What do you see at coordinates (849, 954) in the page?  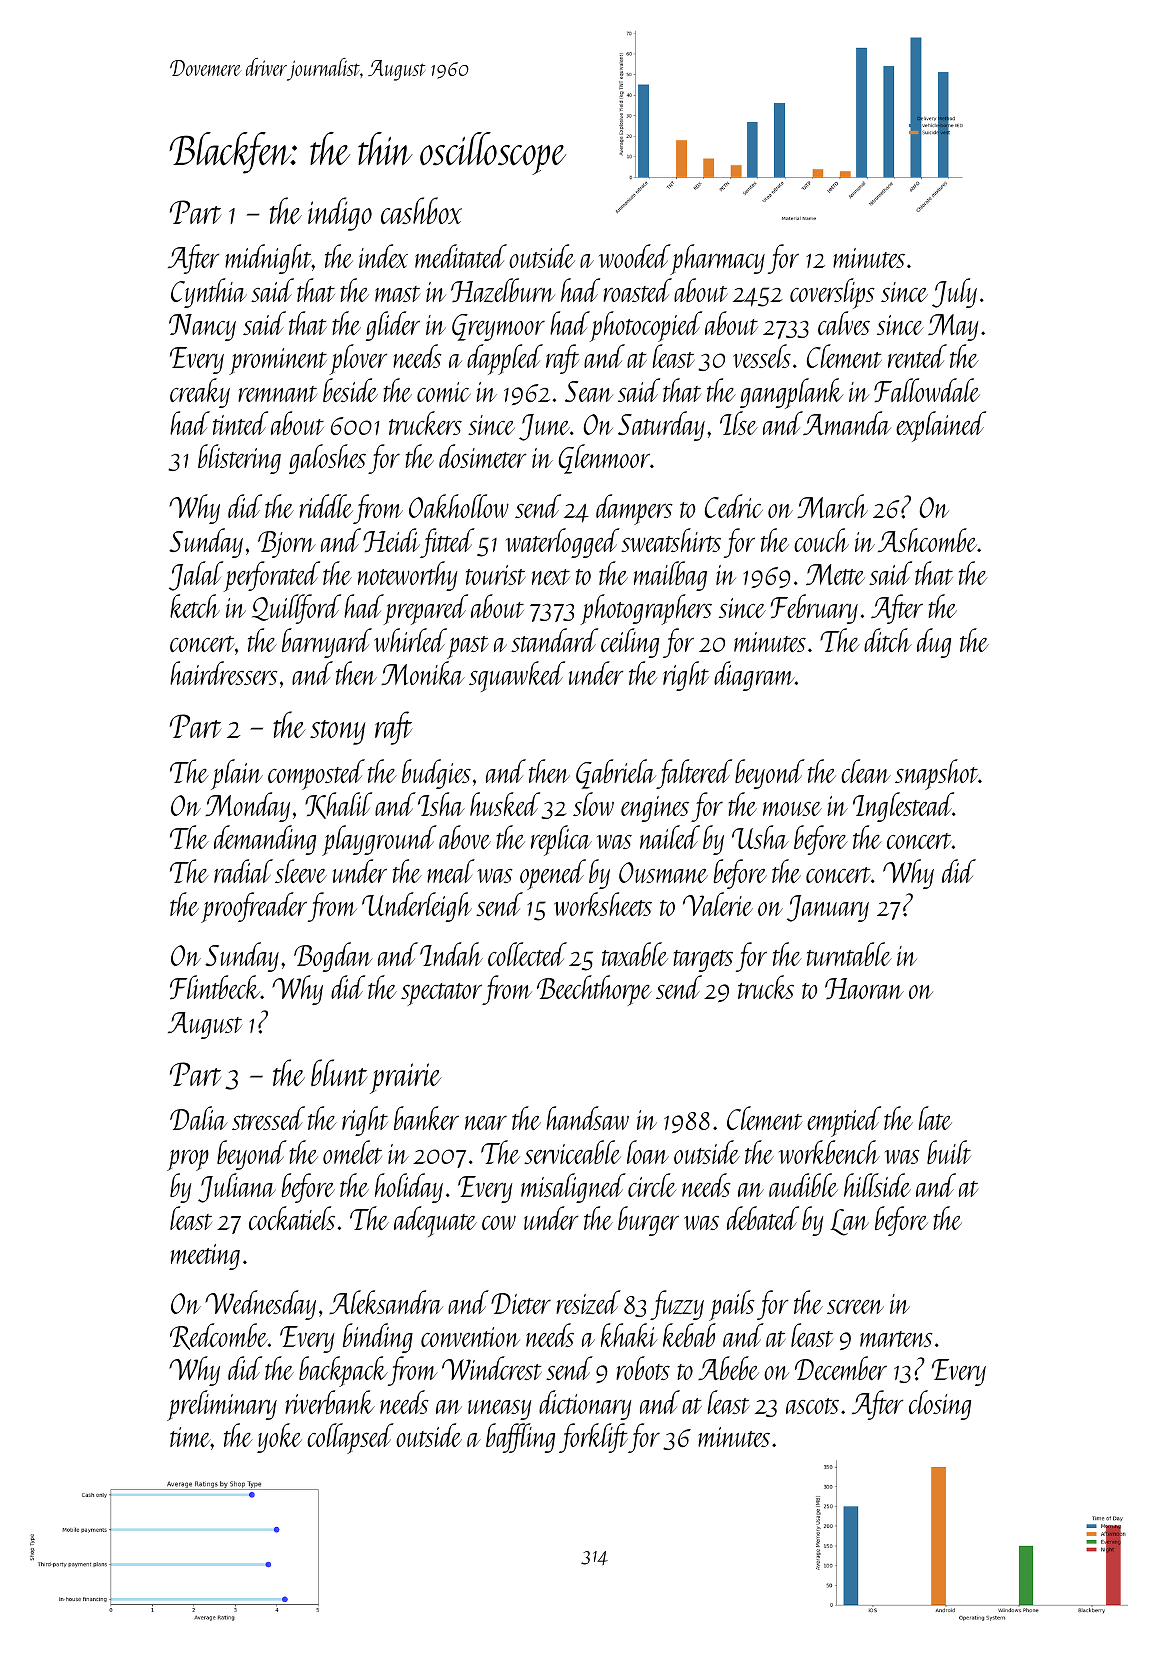 I see `turntable` at bounding box center [849, 954].
